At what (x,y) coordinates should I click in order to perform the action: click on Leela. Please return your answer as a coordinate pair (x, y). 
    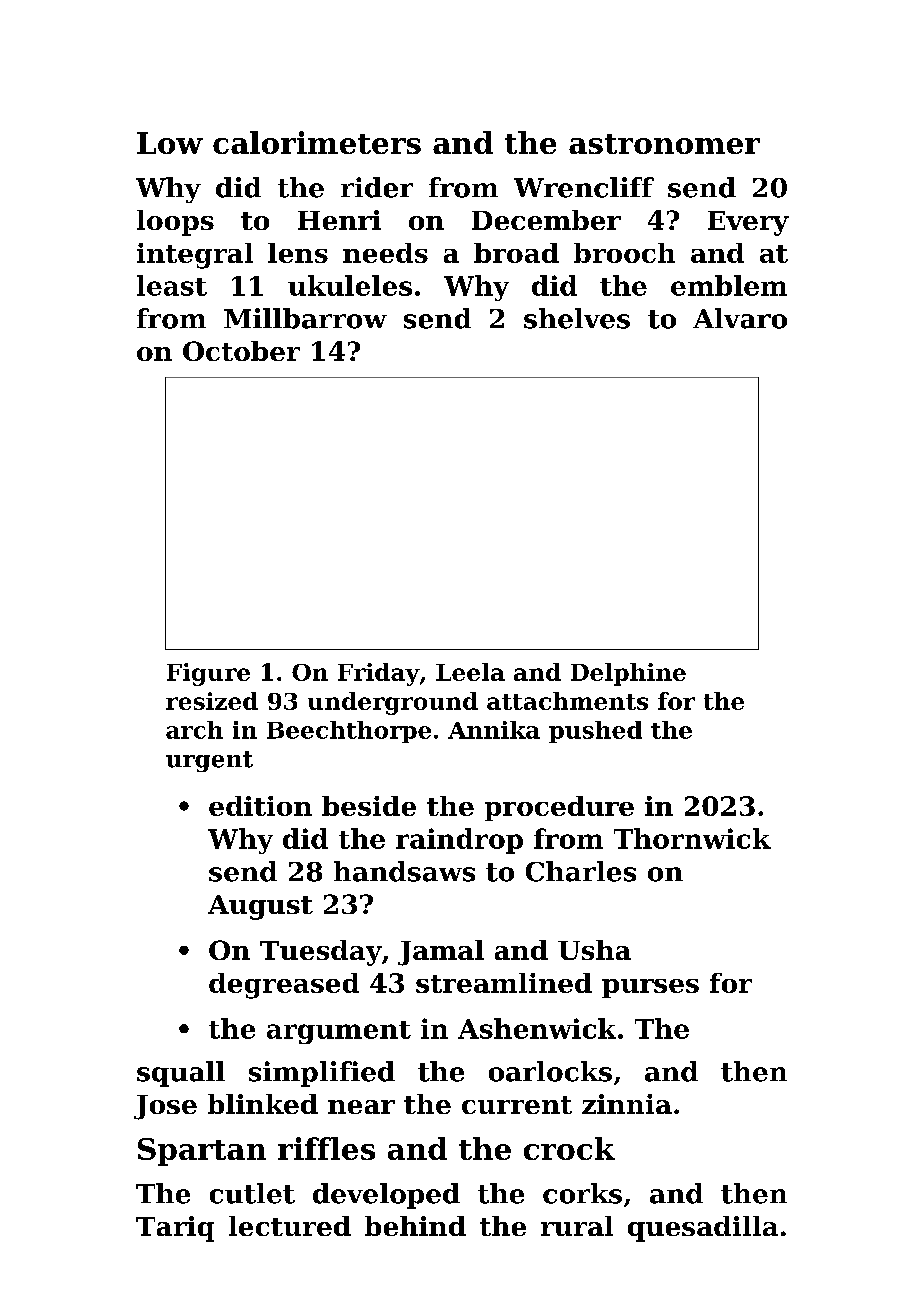
    Looking at the image, I should click on (470, 672).
